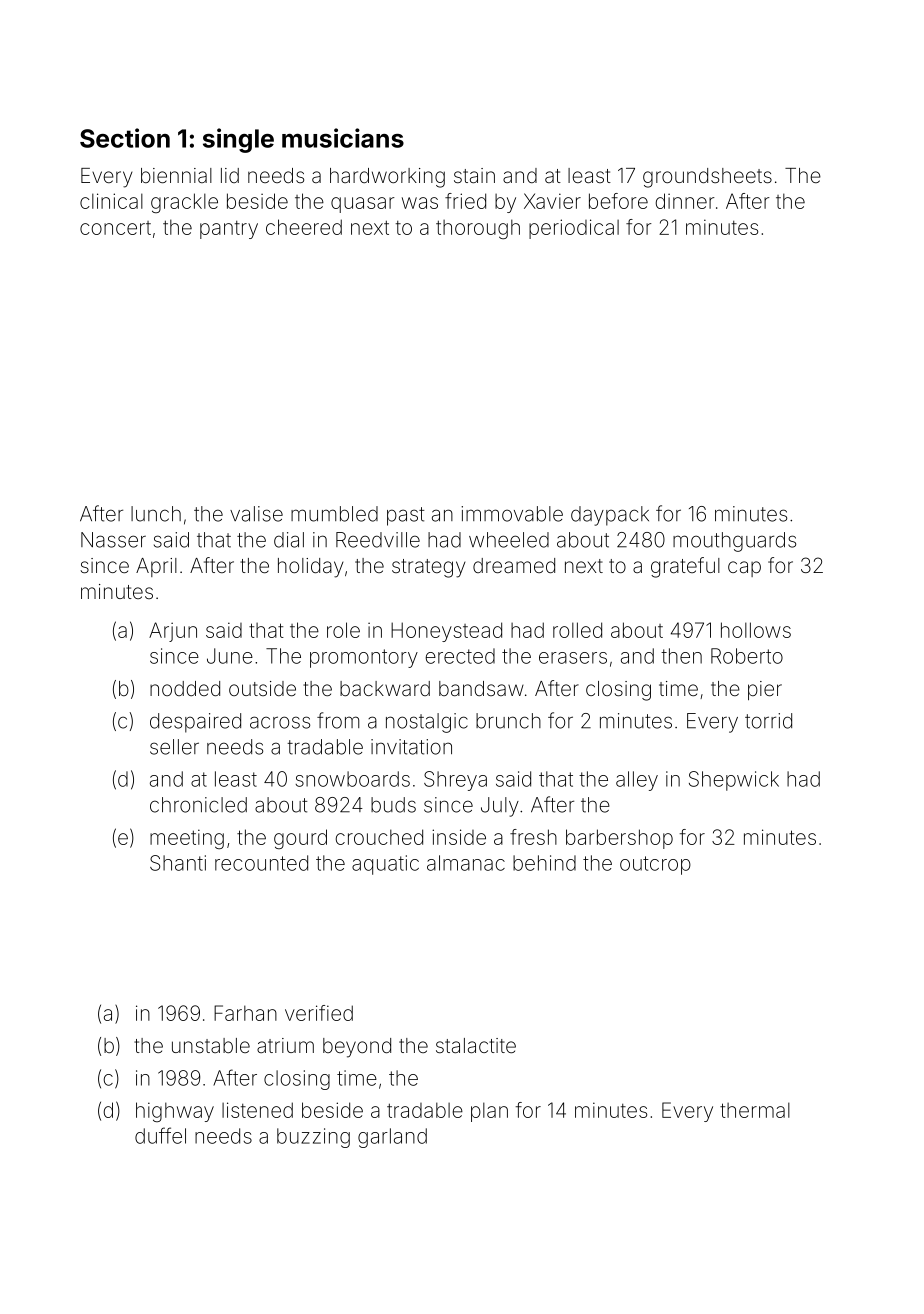 This screenshot has width=924, height=1314. Describe the element at coordinates (387, 178) in the screenshot. I see `hardworking` at that location.
